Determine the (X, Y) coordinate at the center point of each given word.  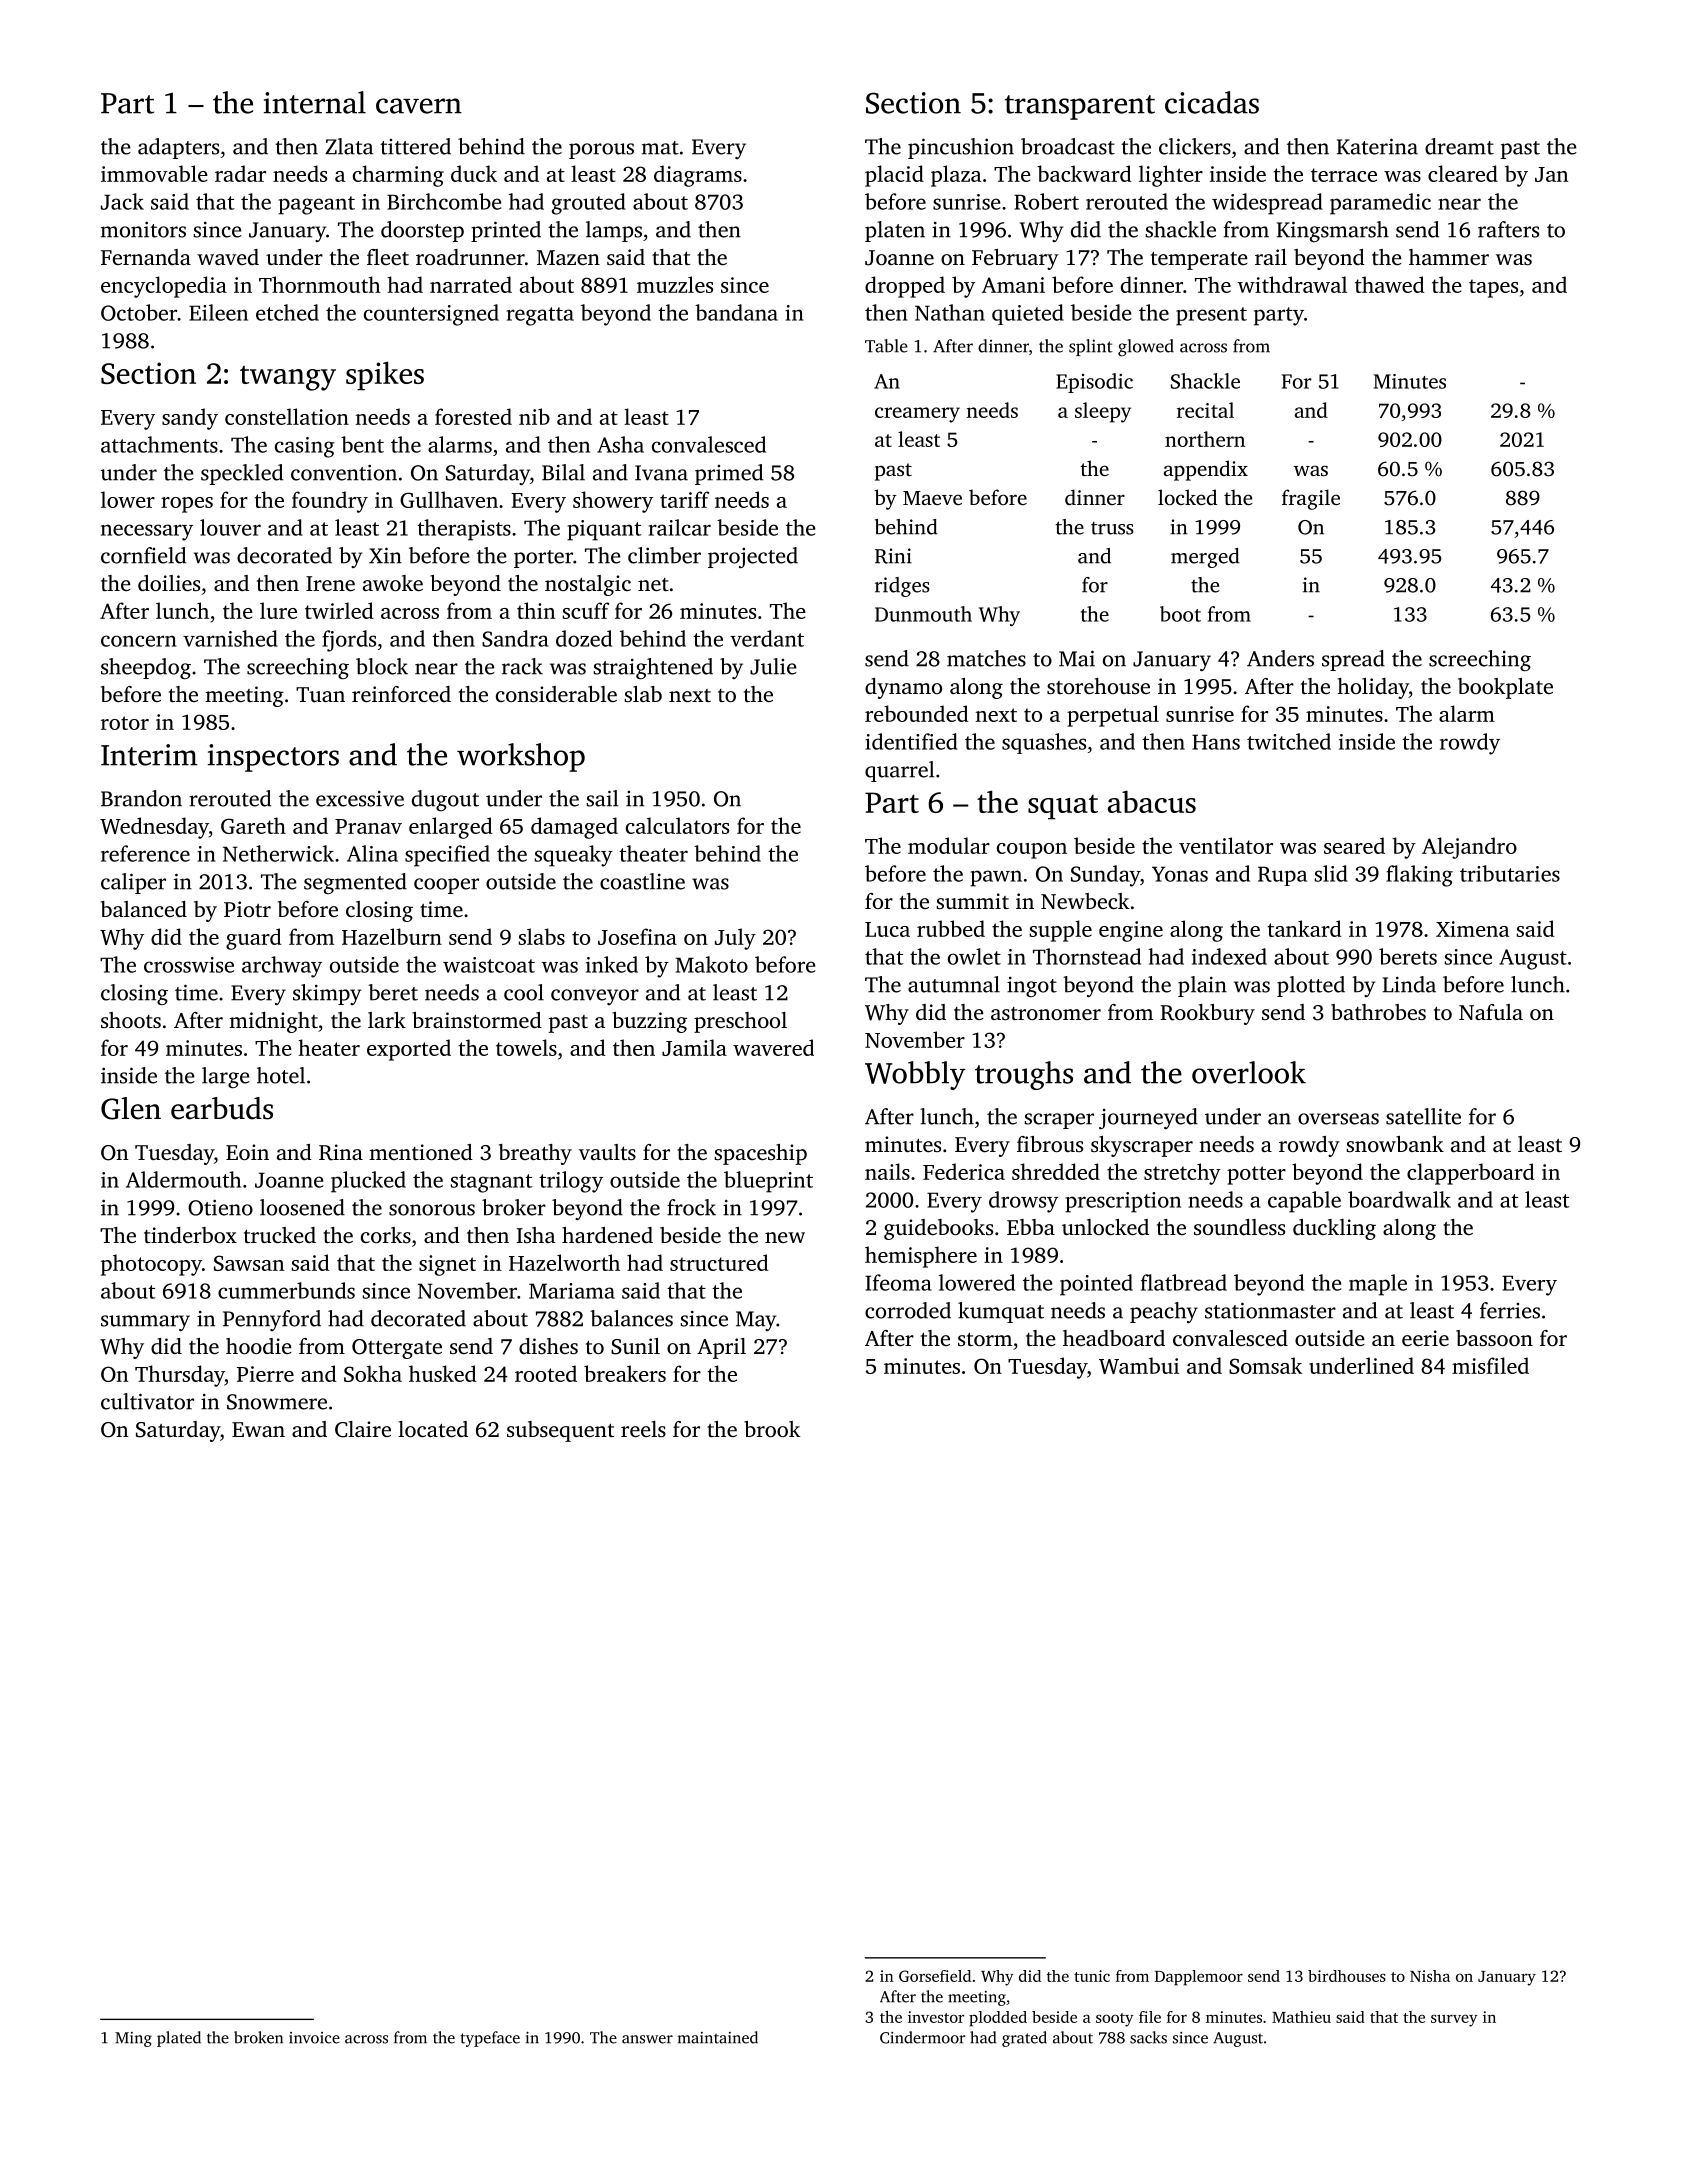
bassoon (1494, 1338)
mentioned (421, 1152)
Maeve (932, 498)
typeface (490, 2039)
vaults (607, 1152)
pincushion (961, 148)
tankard (1305, 928)
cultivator (147, 1401)
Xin (385, 555)
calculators (677, 825)
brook (772, 1429)
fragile (1311, 499)
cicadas (1212, 102)
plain (1202, 986)
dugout (445, 801)
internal (315, 102)
